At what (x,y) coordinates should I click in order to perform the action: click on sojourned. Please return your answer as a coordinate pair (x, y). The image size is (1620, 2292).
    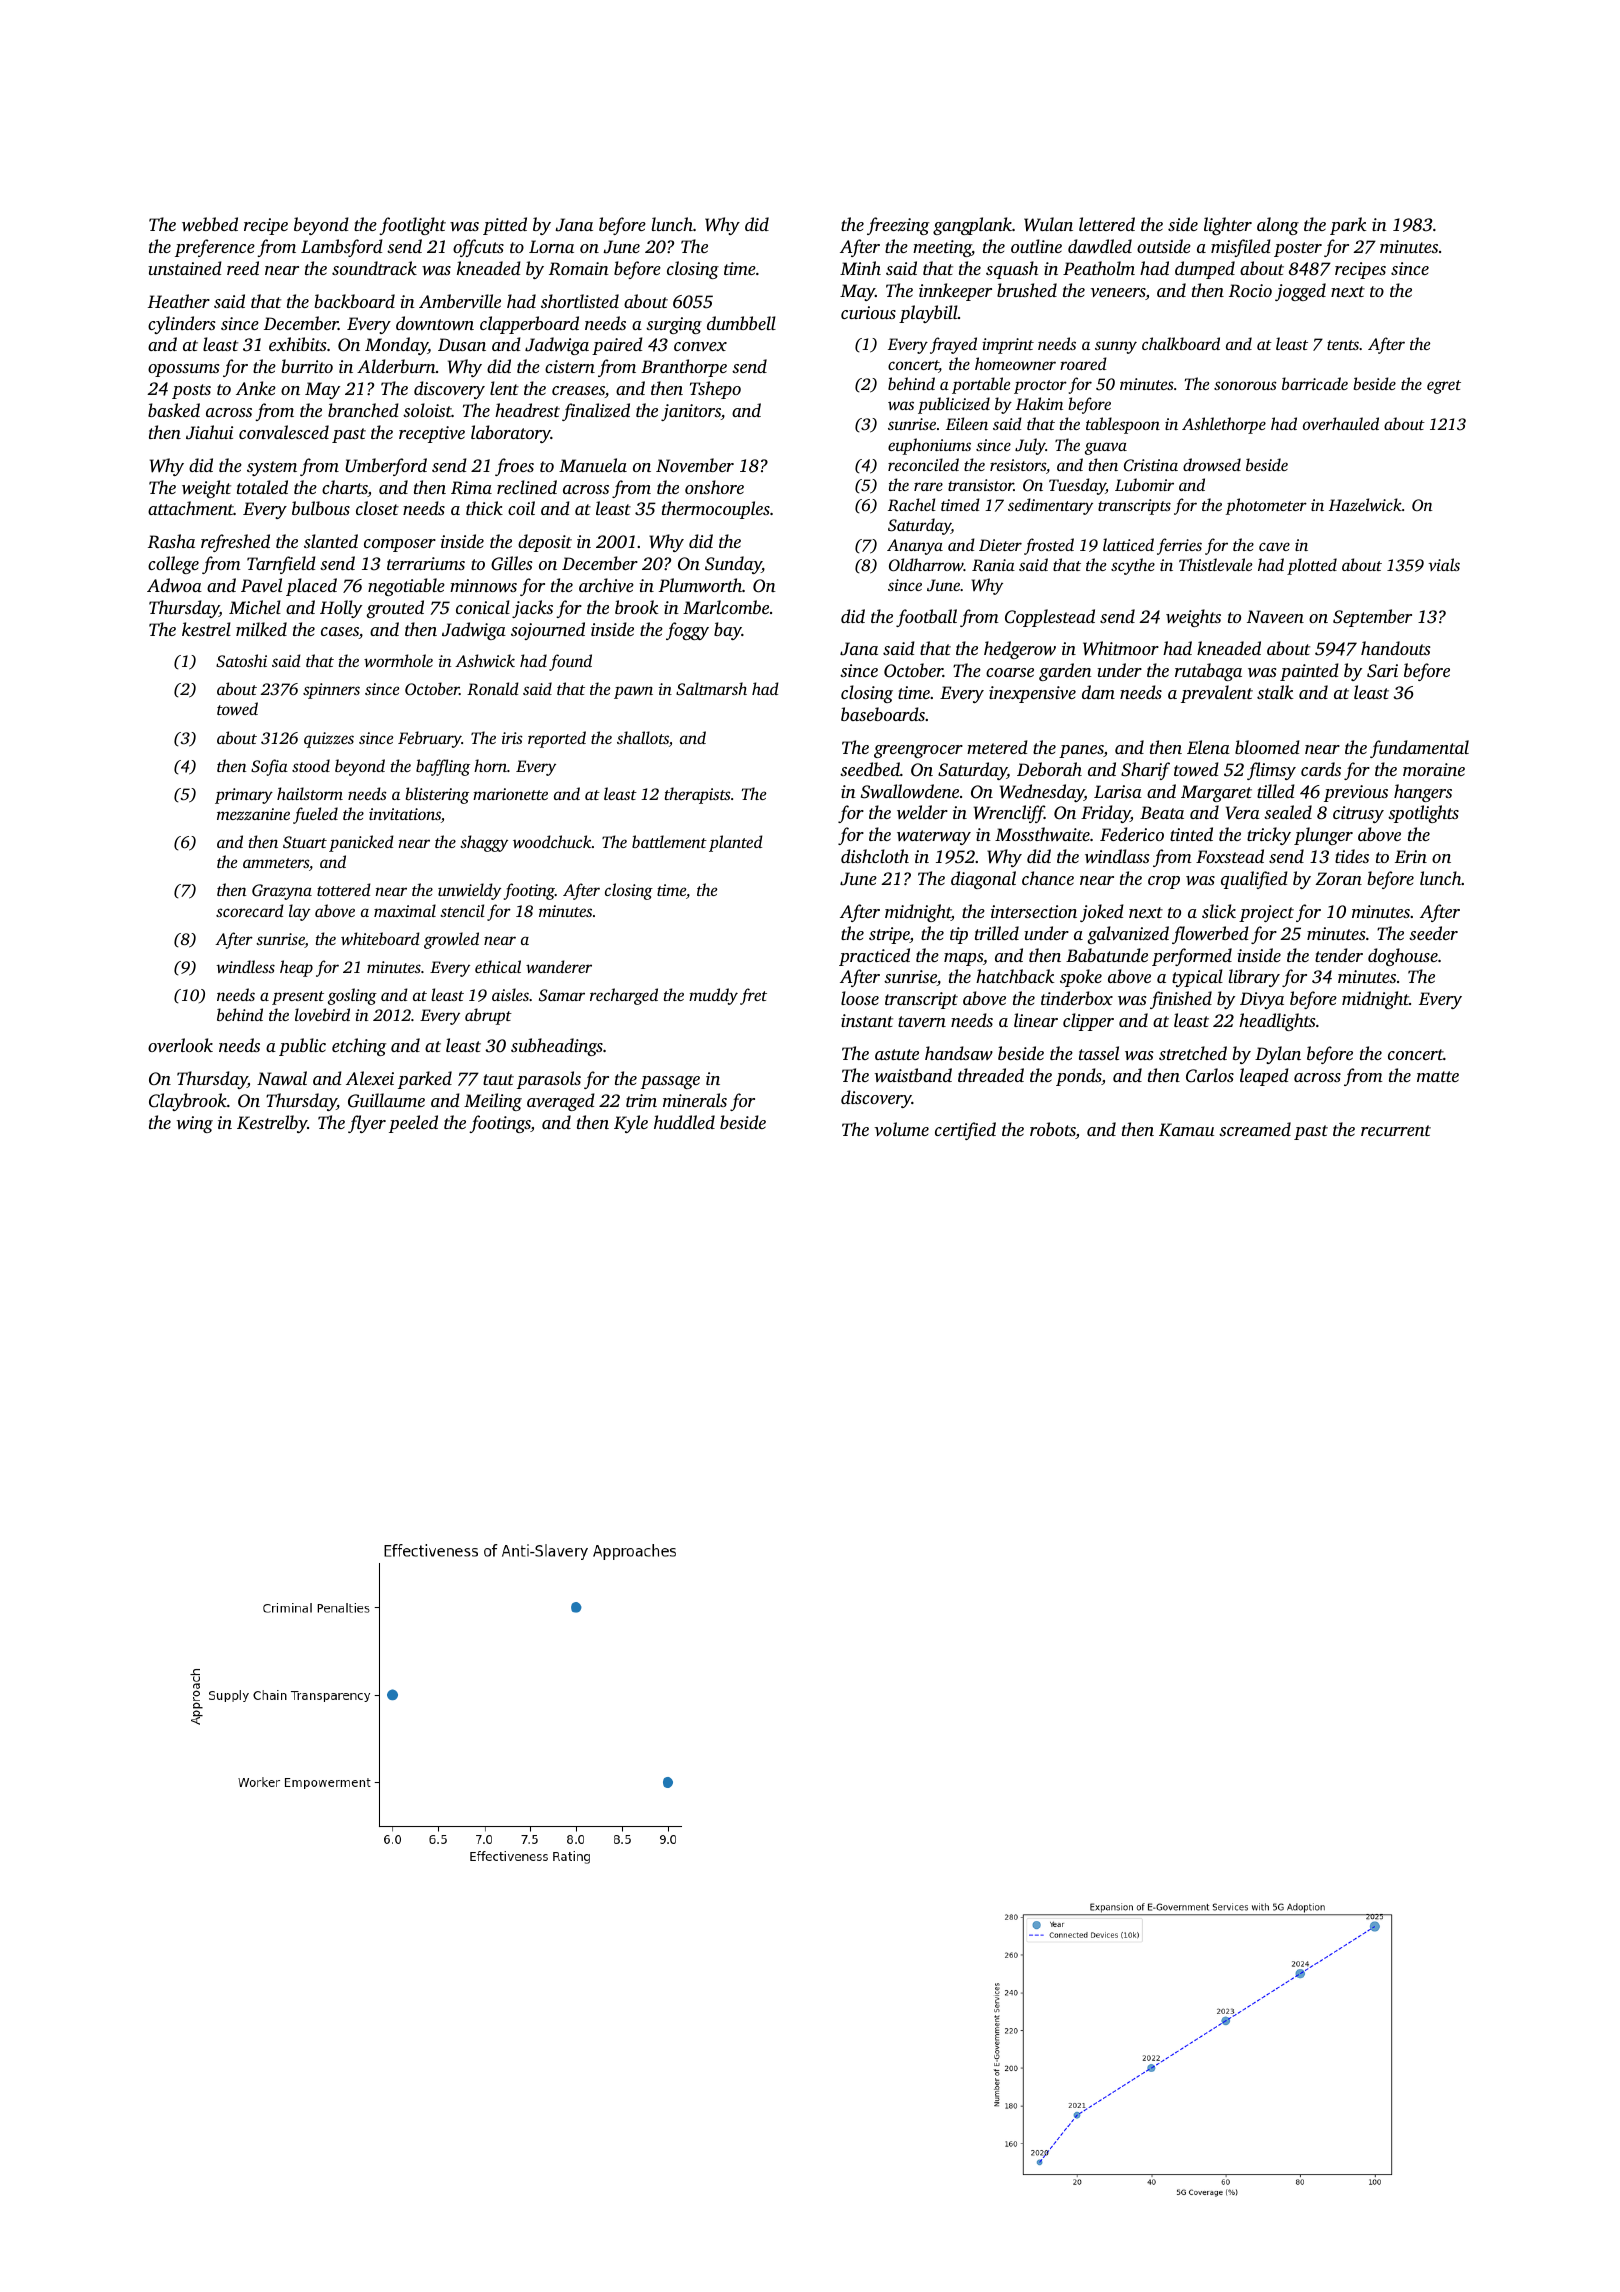
    Looking at the image, I should click on (548, 631).
